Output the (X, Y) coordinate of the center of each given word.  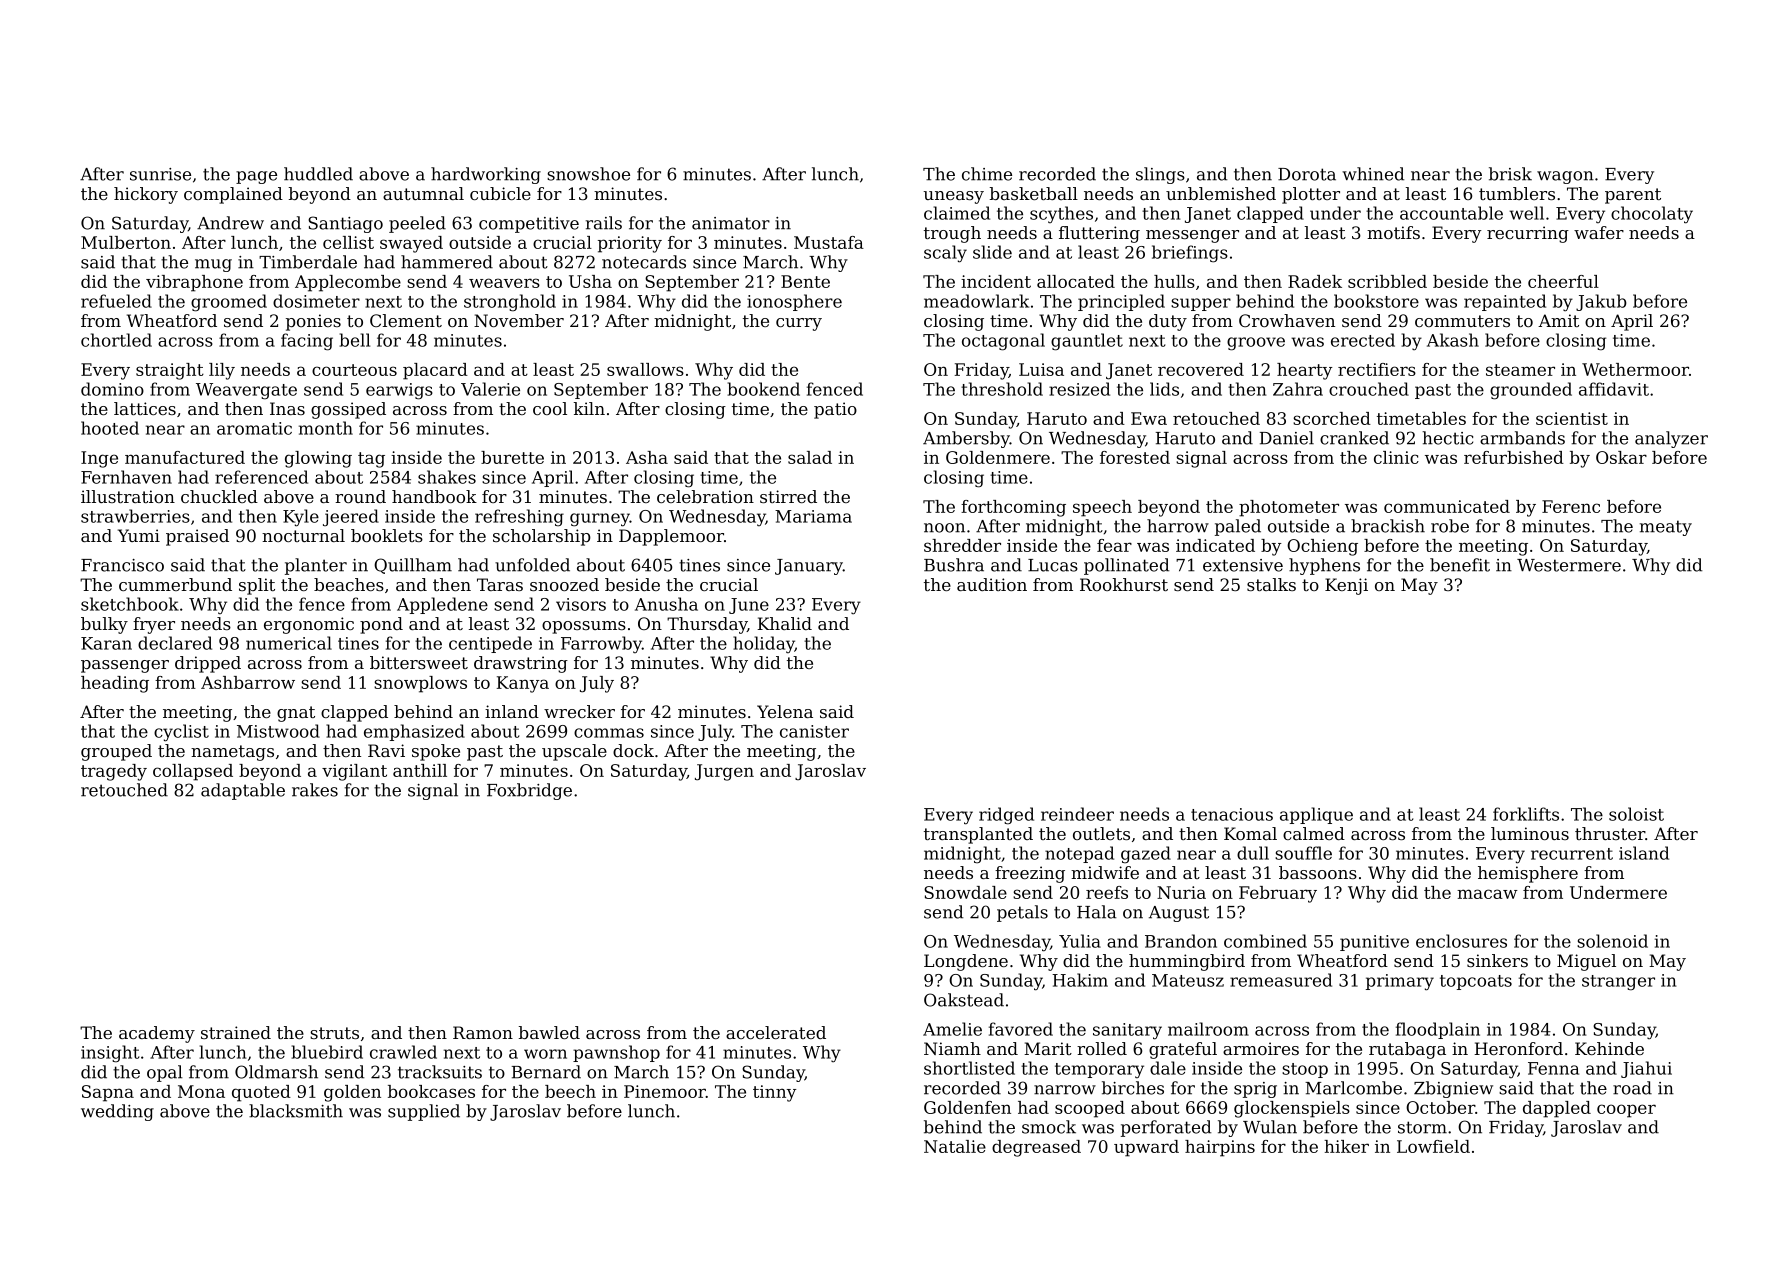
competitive (529, 225)
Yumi (139, 535)
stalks (1271, 584)
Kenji (1346, 586)
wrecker (579, 711)
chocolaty (1652, 215)
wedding (117, 1112)
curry (799, 324)
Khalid (784, 623)
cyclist (181, 733)
